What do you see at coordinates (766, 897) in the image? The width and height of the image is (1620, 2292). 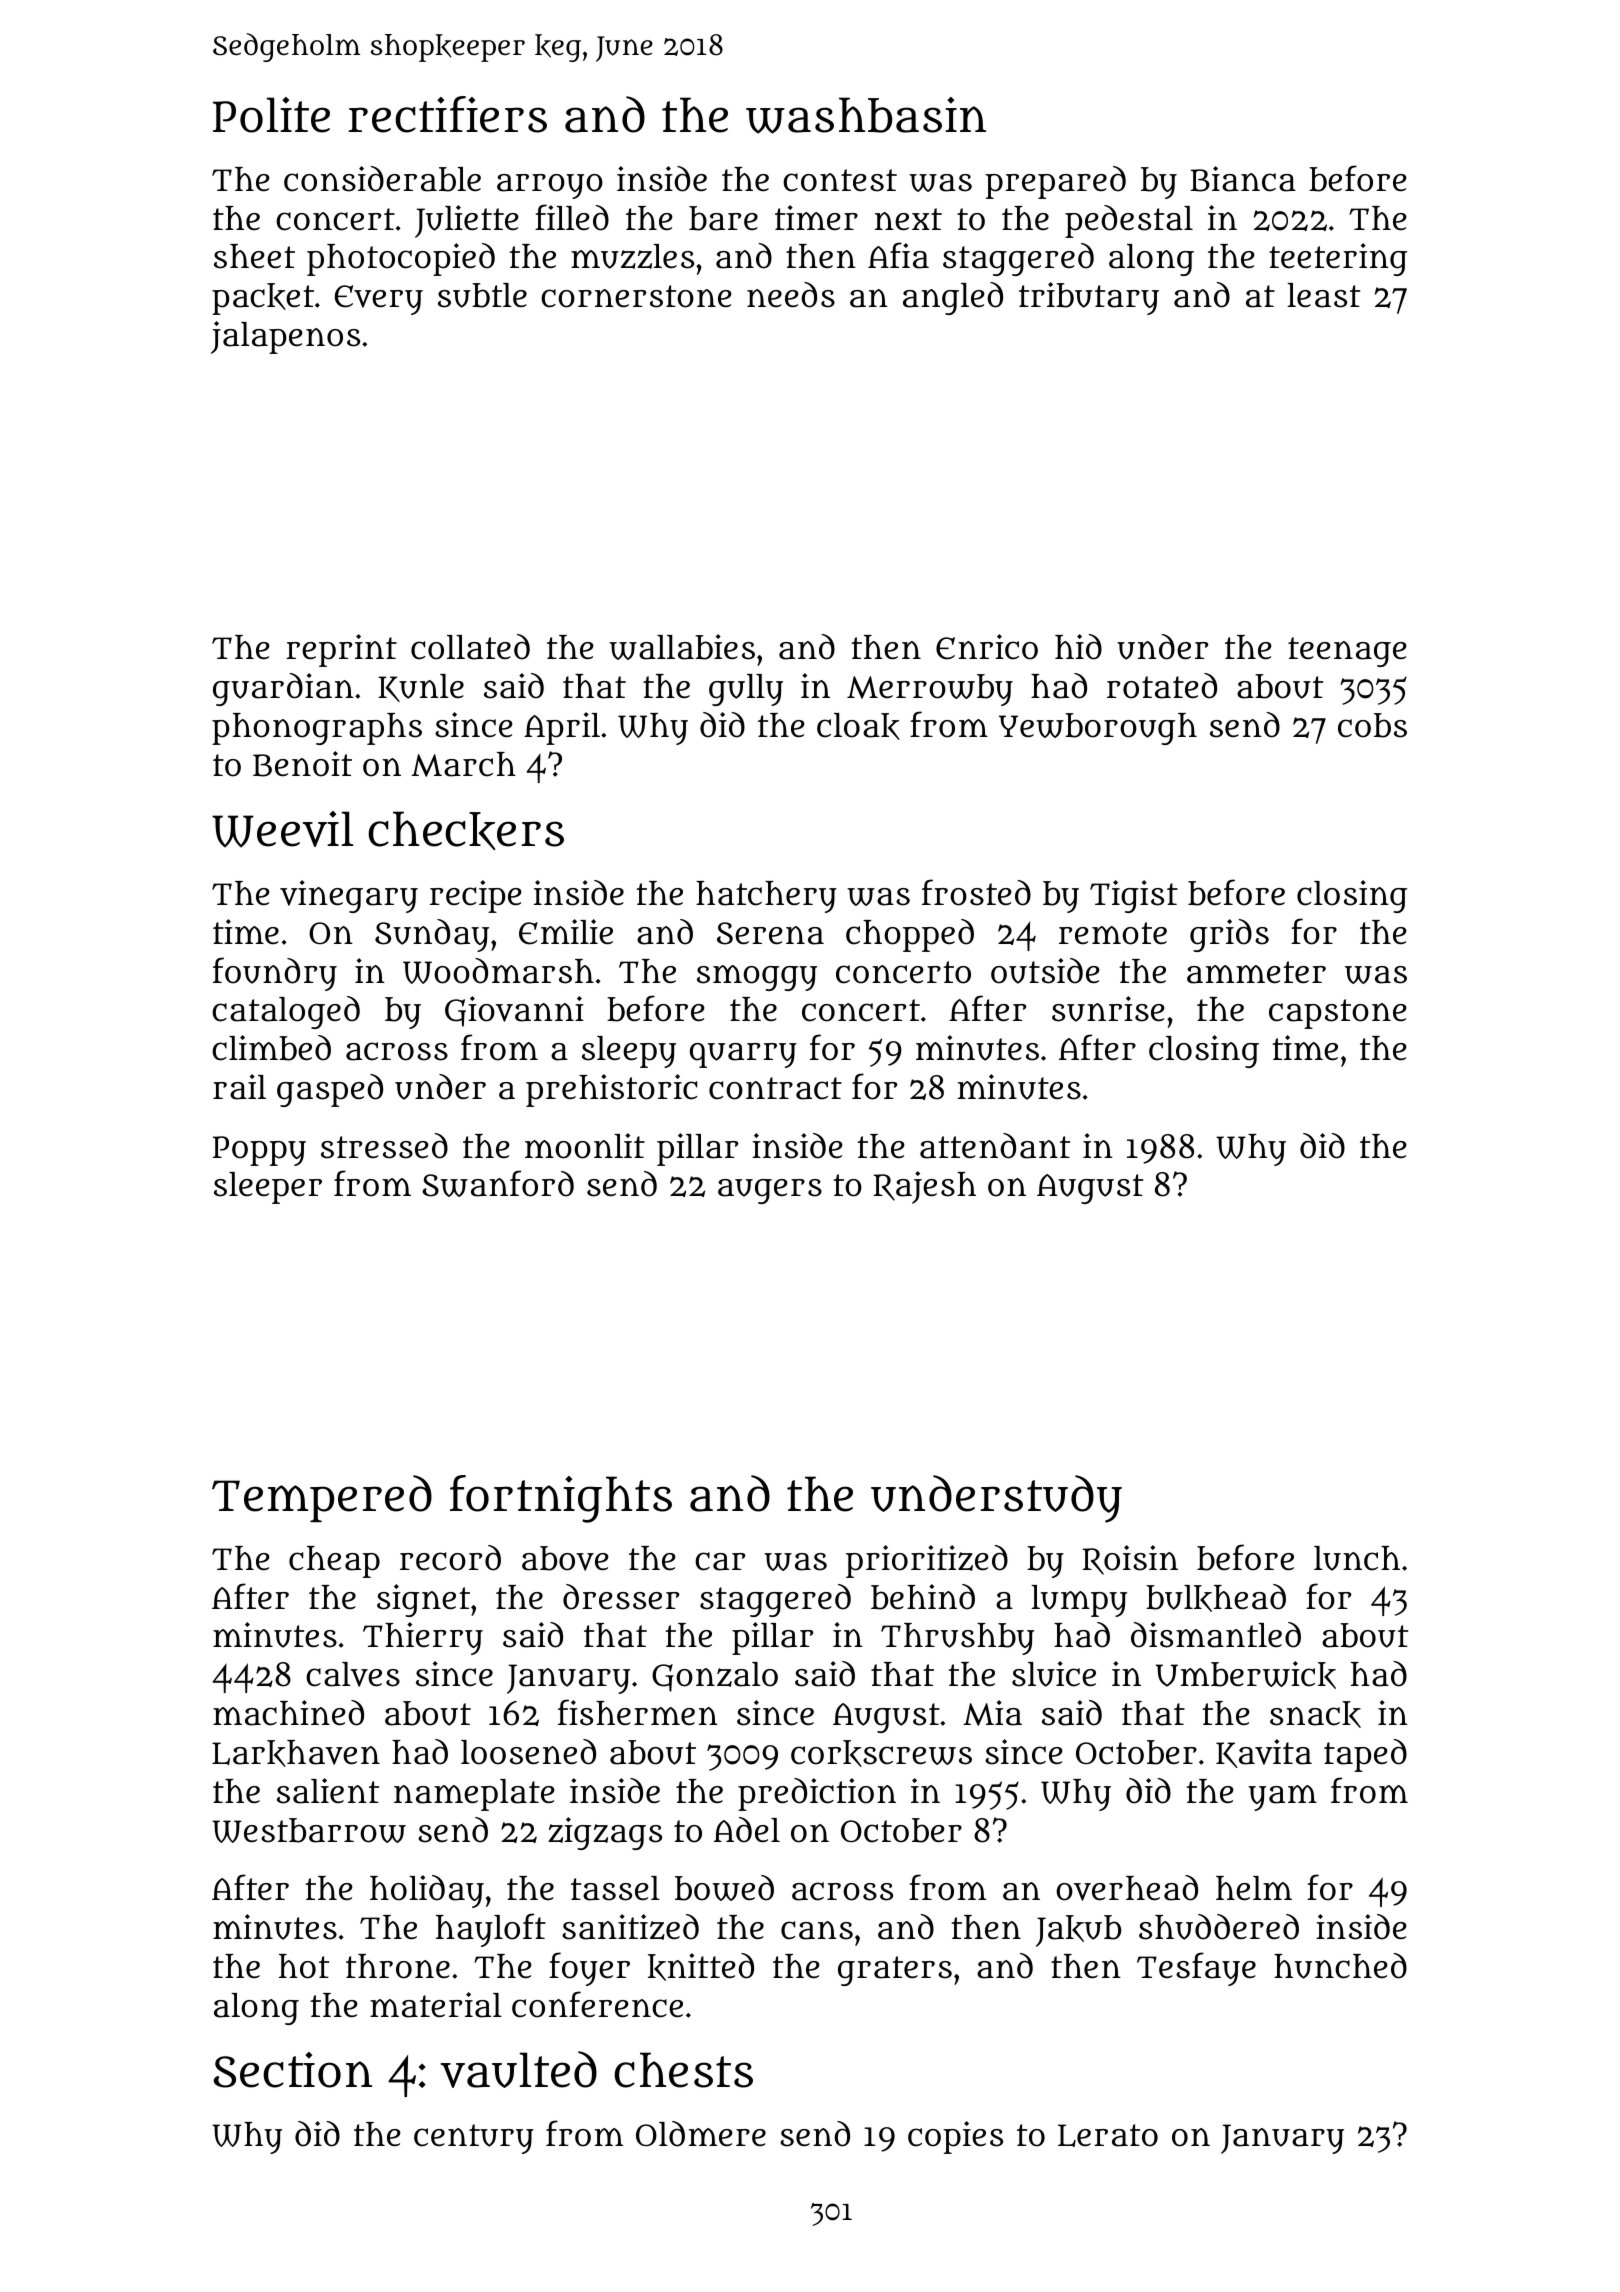 I see `hatchery` at bounding box center [766, 897].
